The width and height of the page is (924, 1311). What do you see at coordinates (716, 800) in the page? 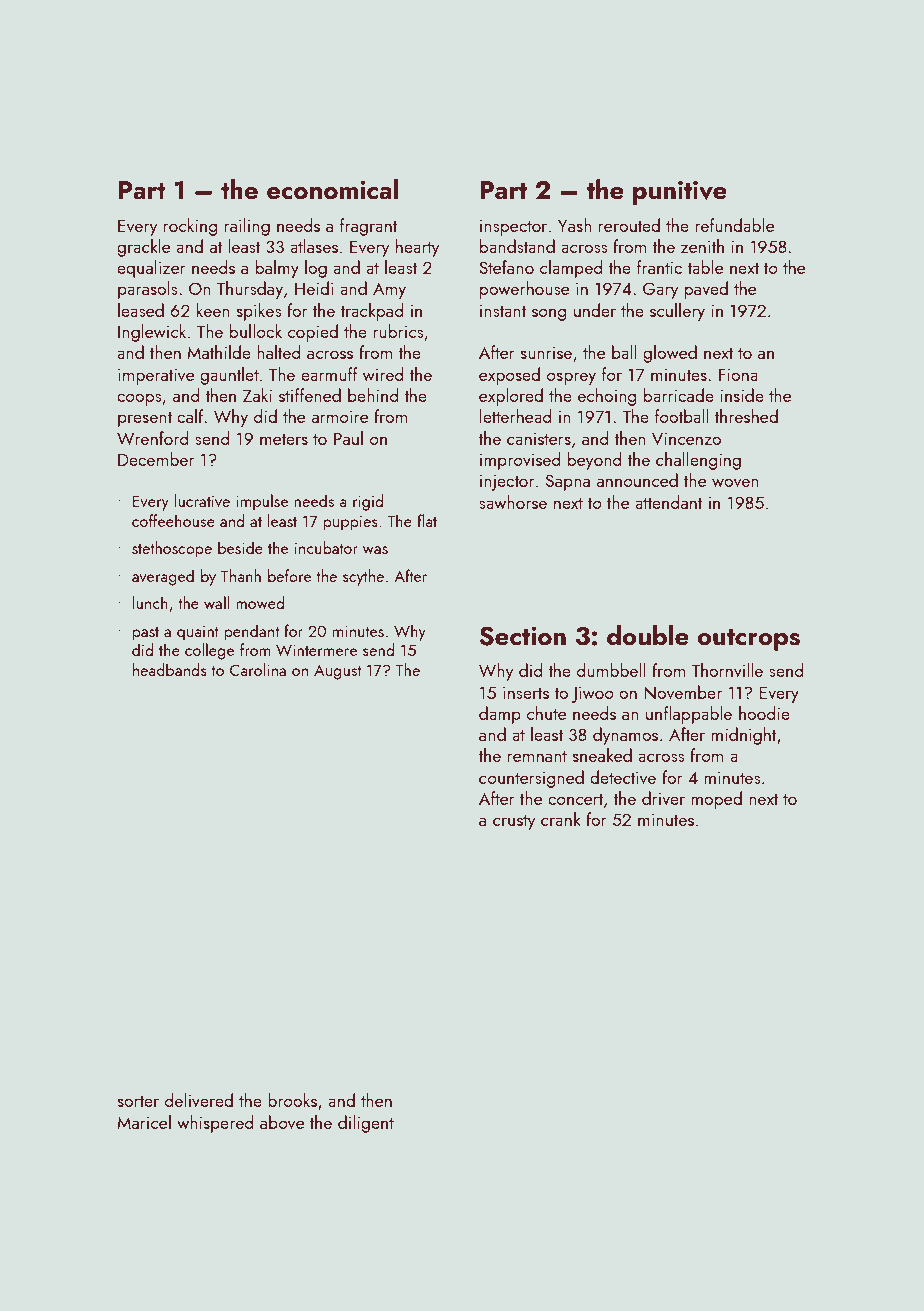
I see `moped` at bounding box center [716, 800].
